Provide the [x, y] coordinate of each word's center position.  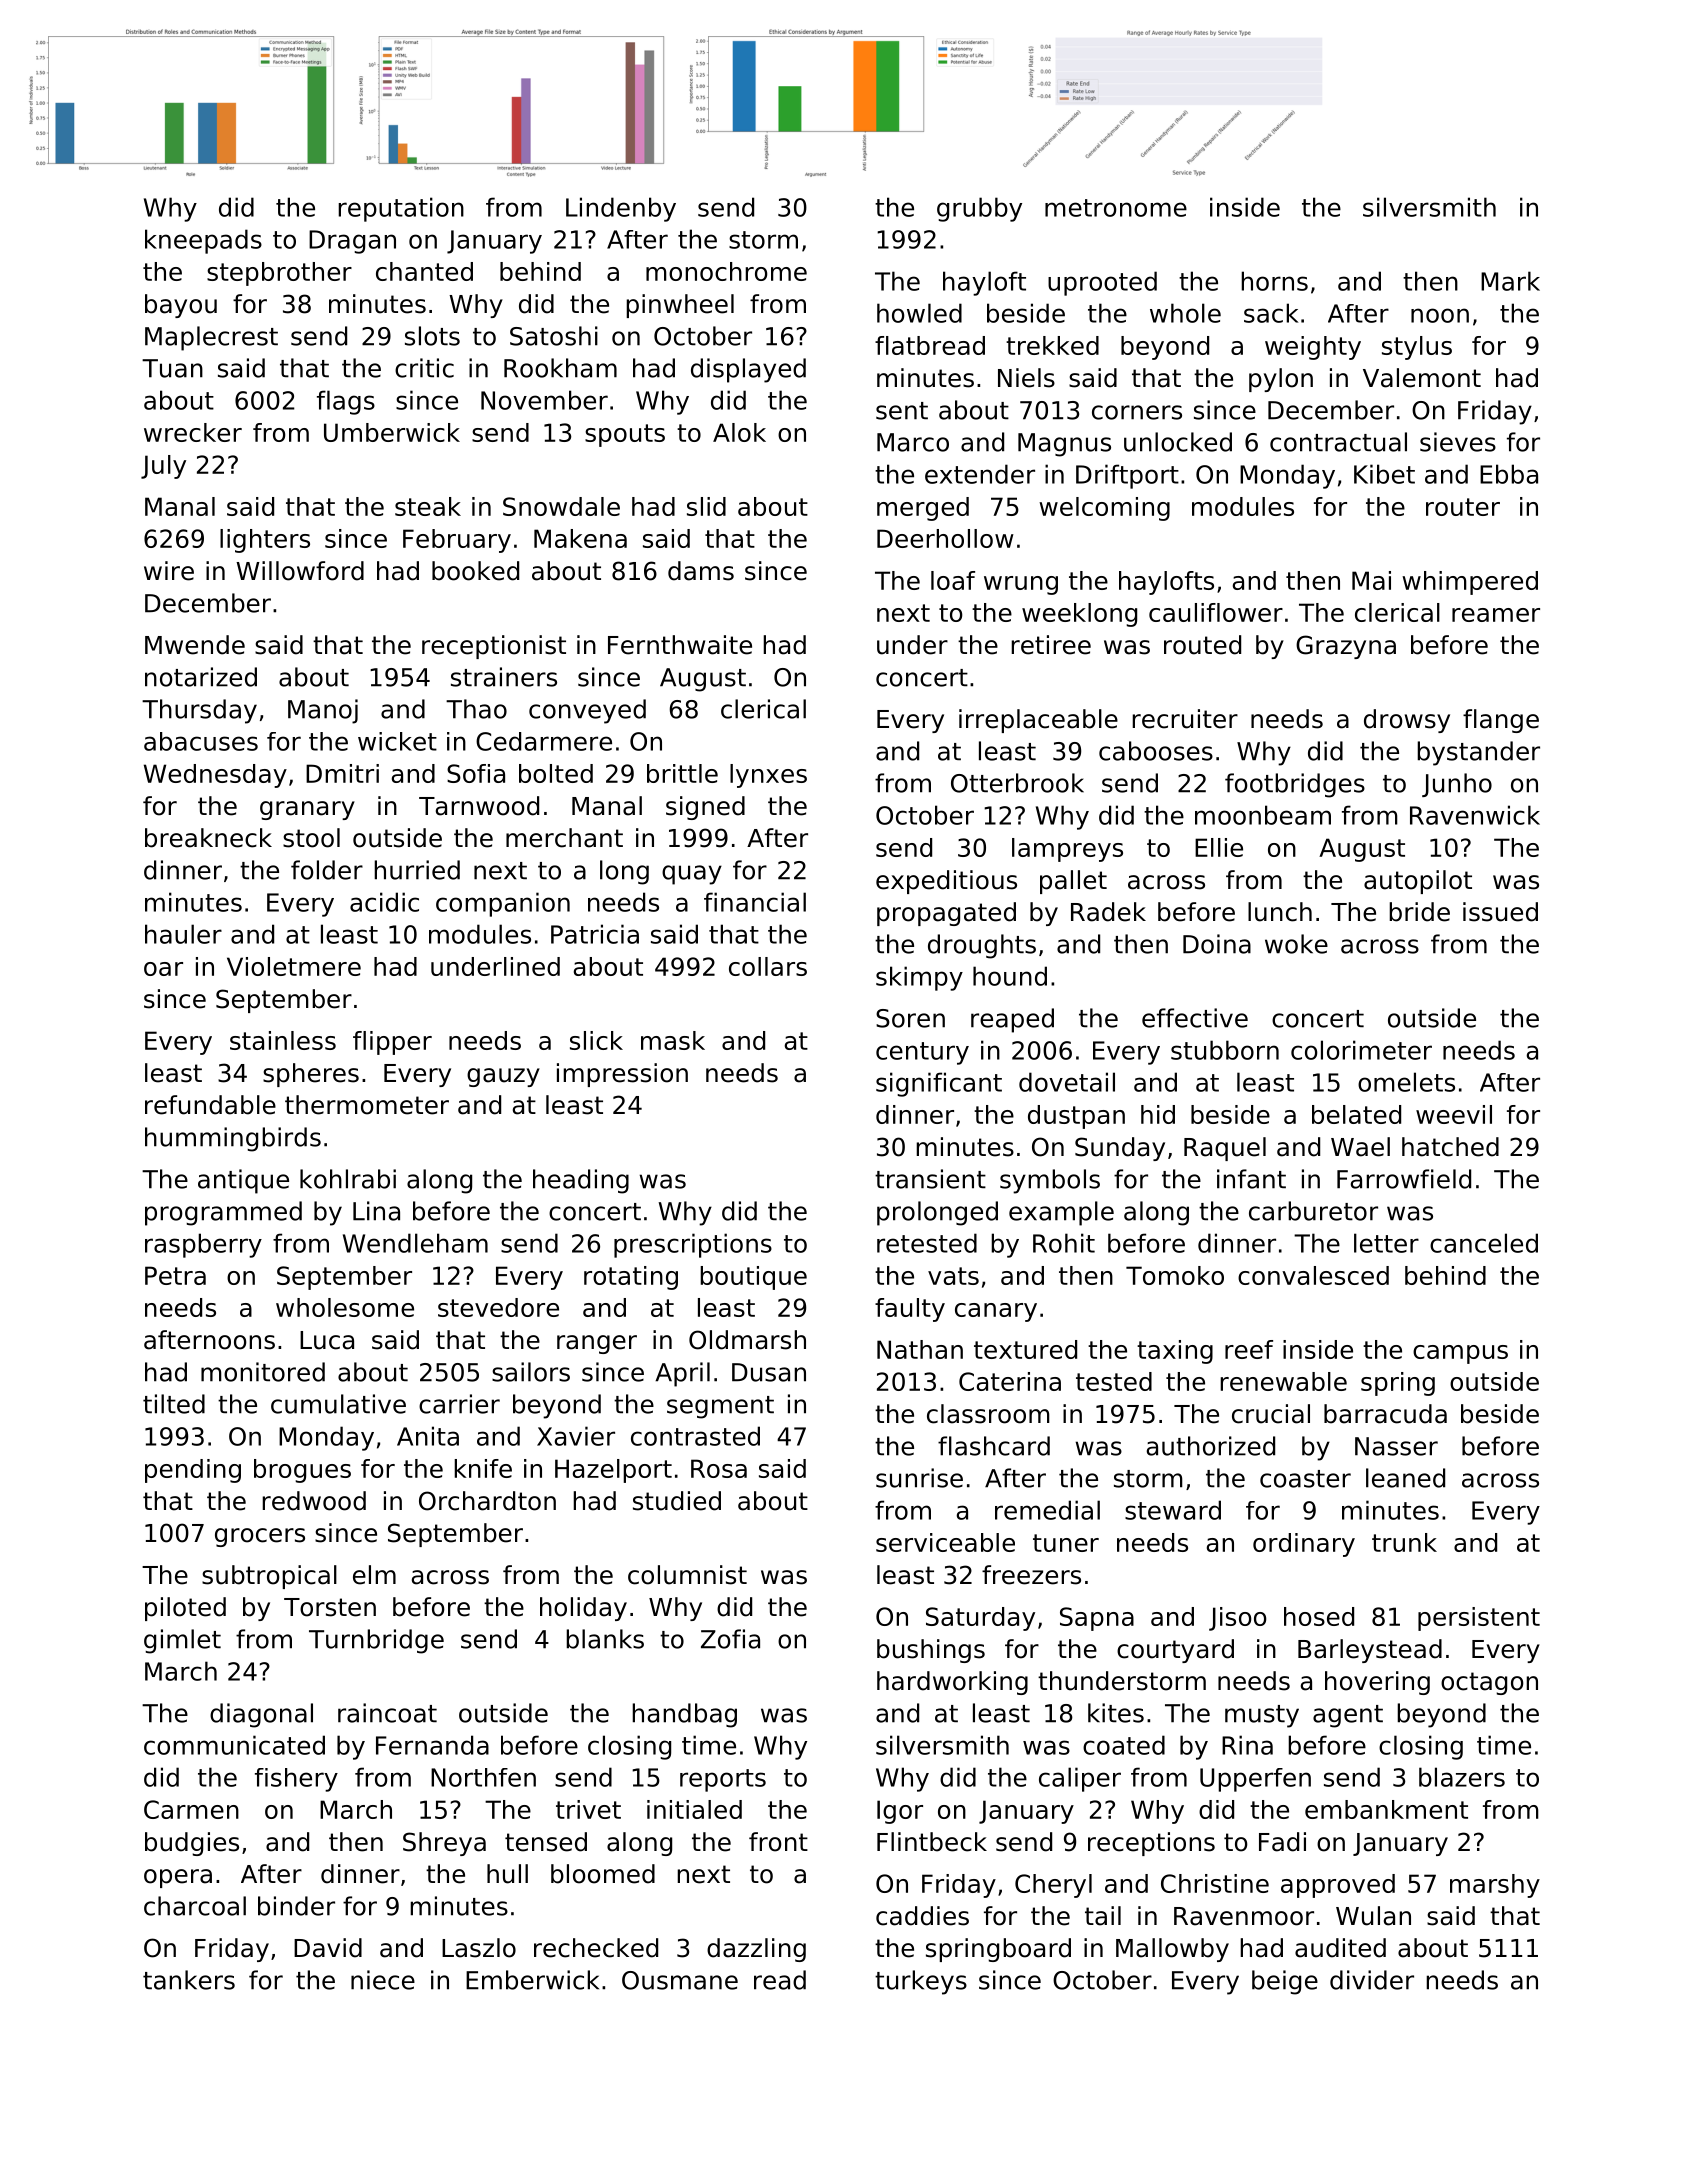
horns [1274, 281]
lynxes [768, 776]
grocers [260, 1537]
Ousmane [680, 1980]
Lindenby [621, 209]
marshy [1495, 1886]
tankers [189, 1980]
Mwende [195, 645]
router [1463, 507]
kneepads [203, 241]
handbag [684, 1715]
